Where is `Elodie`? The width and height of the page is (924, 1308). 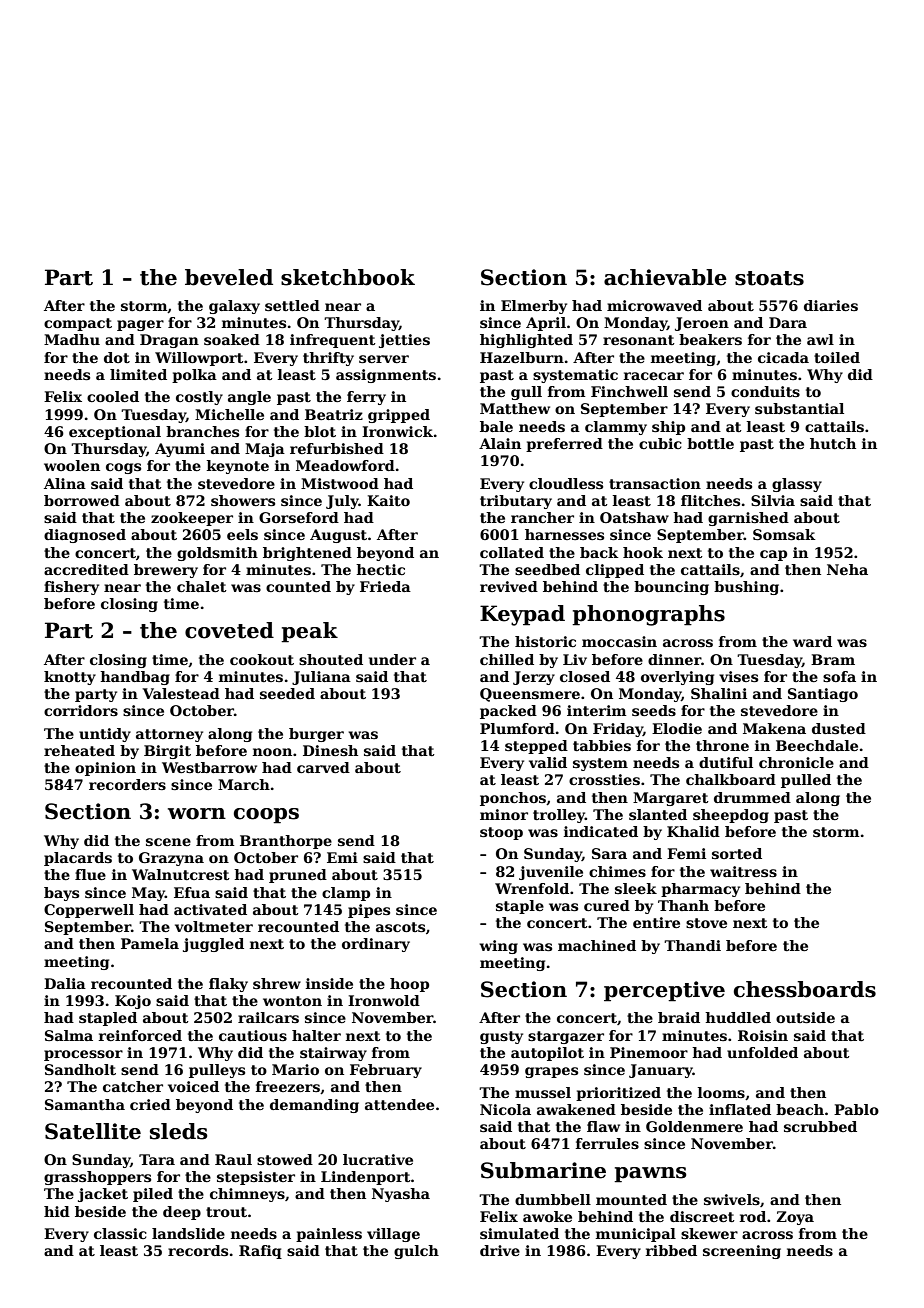 Elodie is located at coordinates (677, 728).
